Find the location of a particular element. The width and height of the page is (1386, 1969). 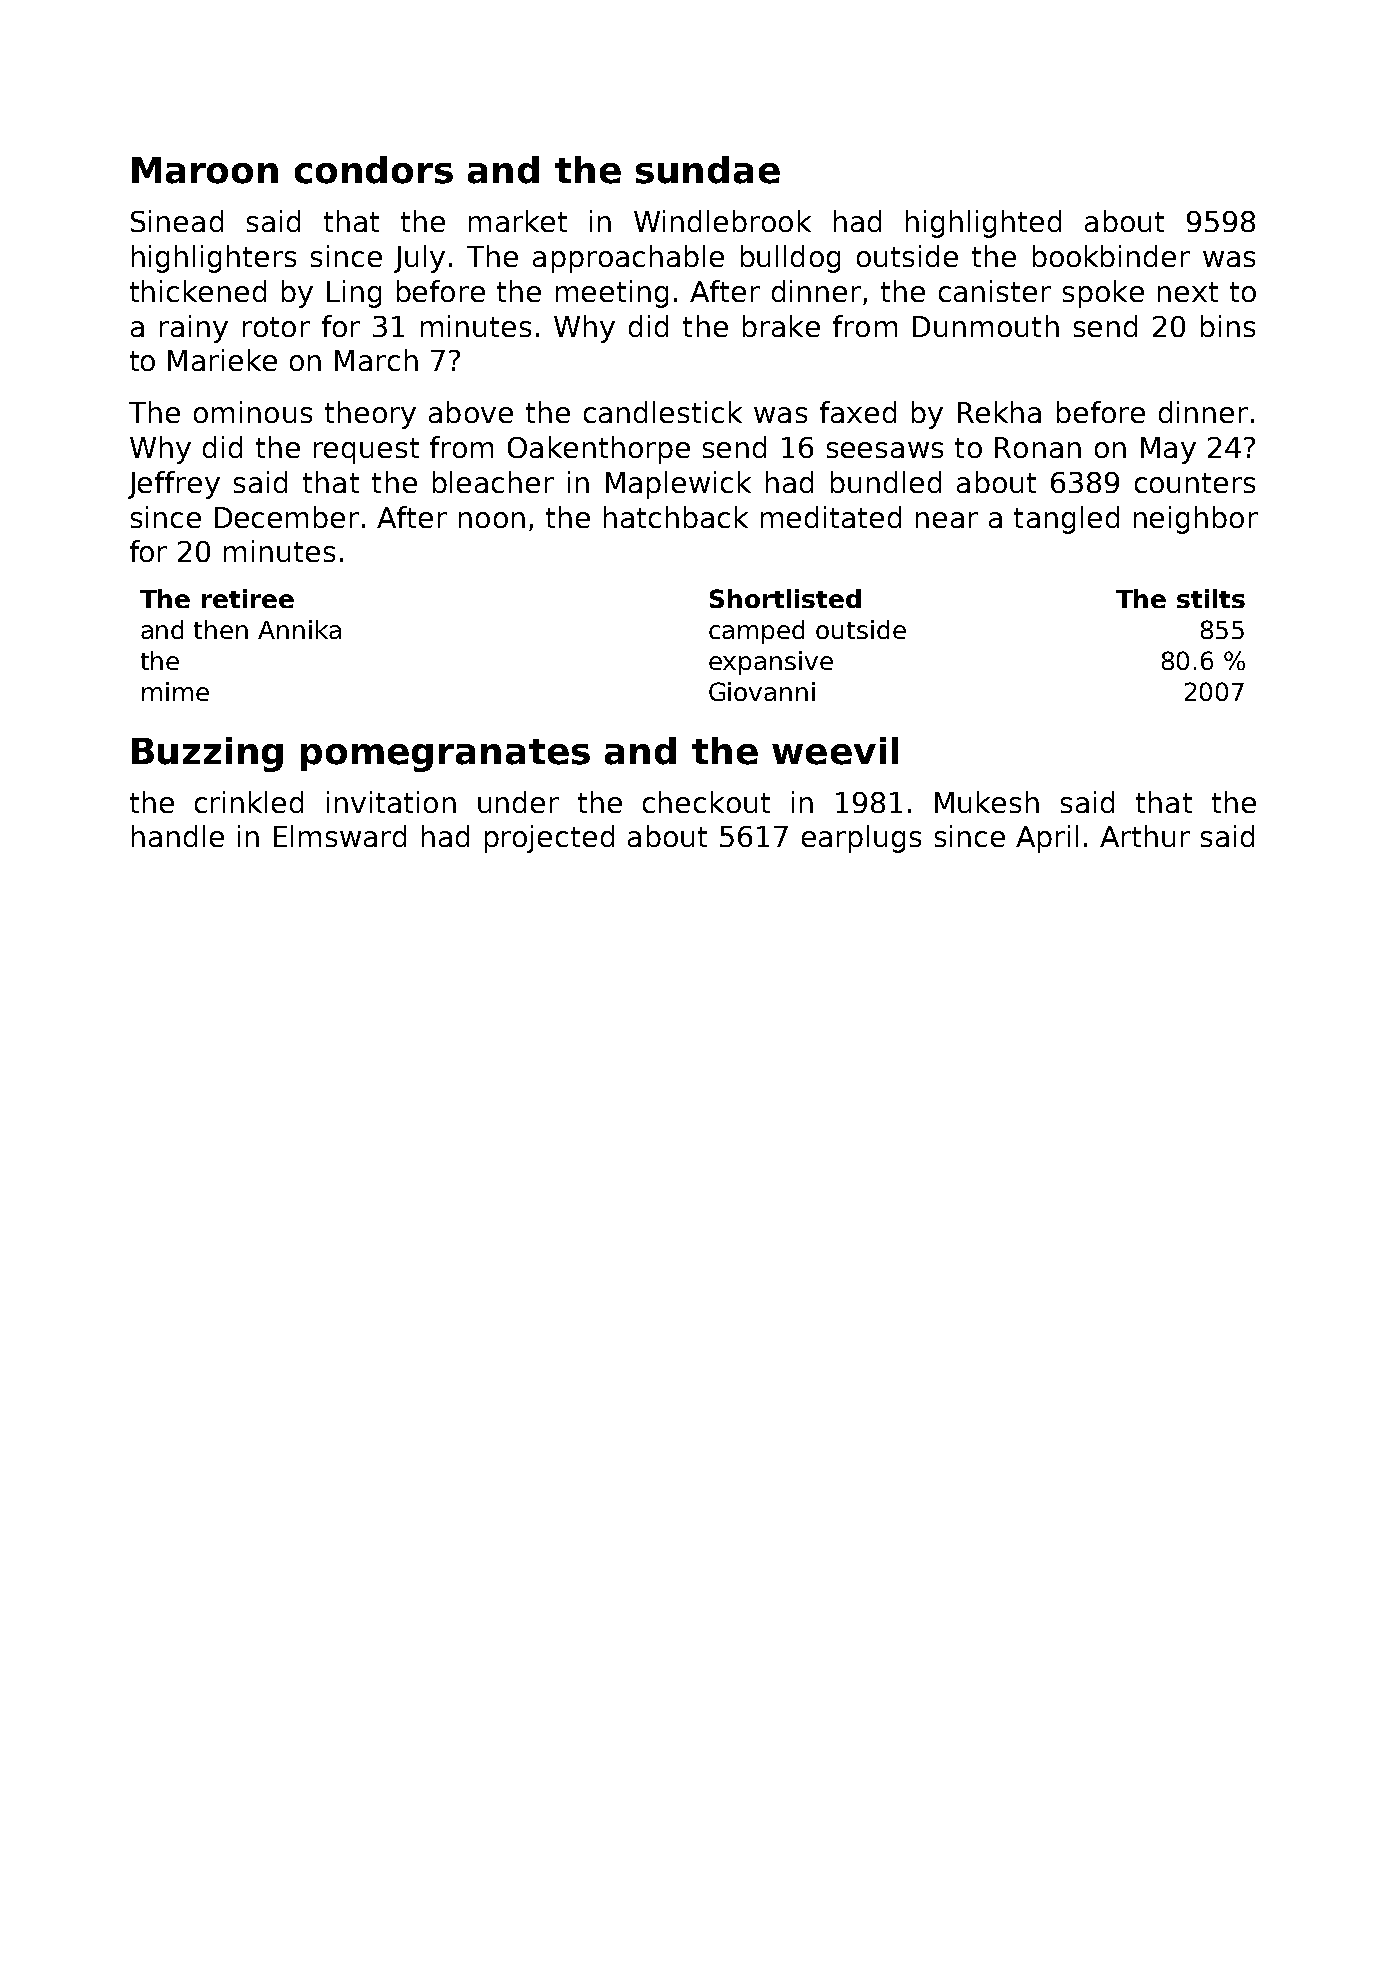

Giovanni is located at coordinates (762, 691).
